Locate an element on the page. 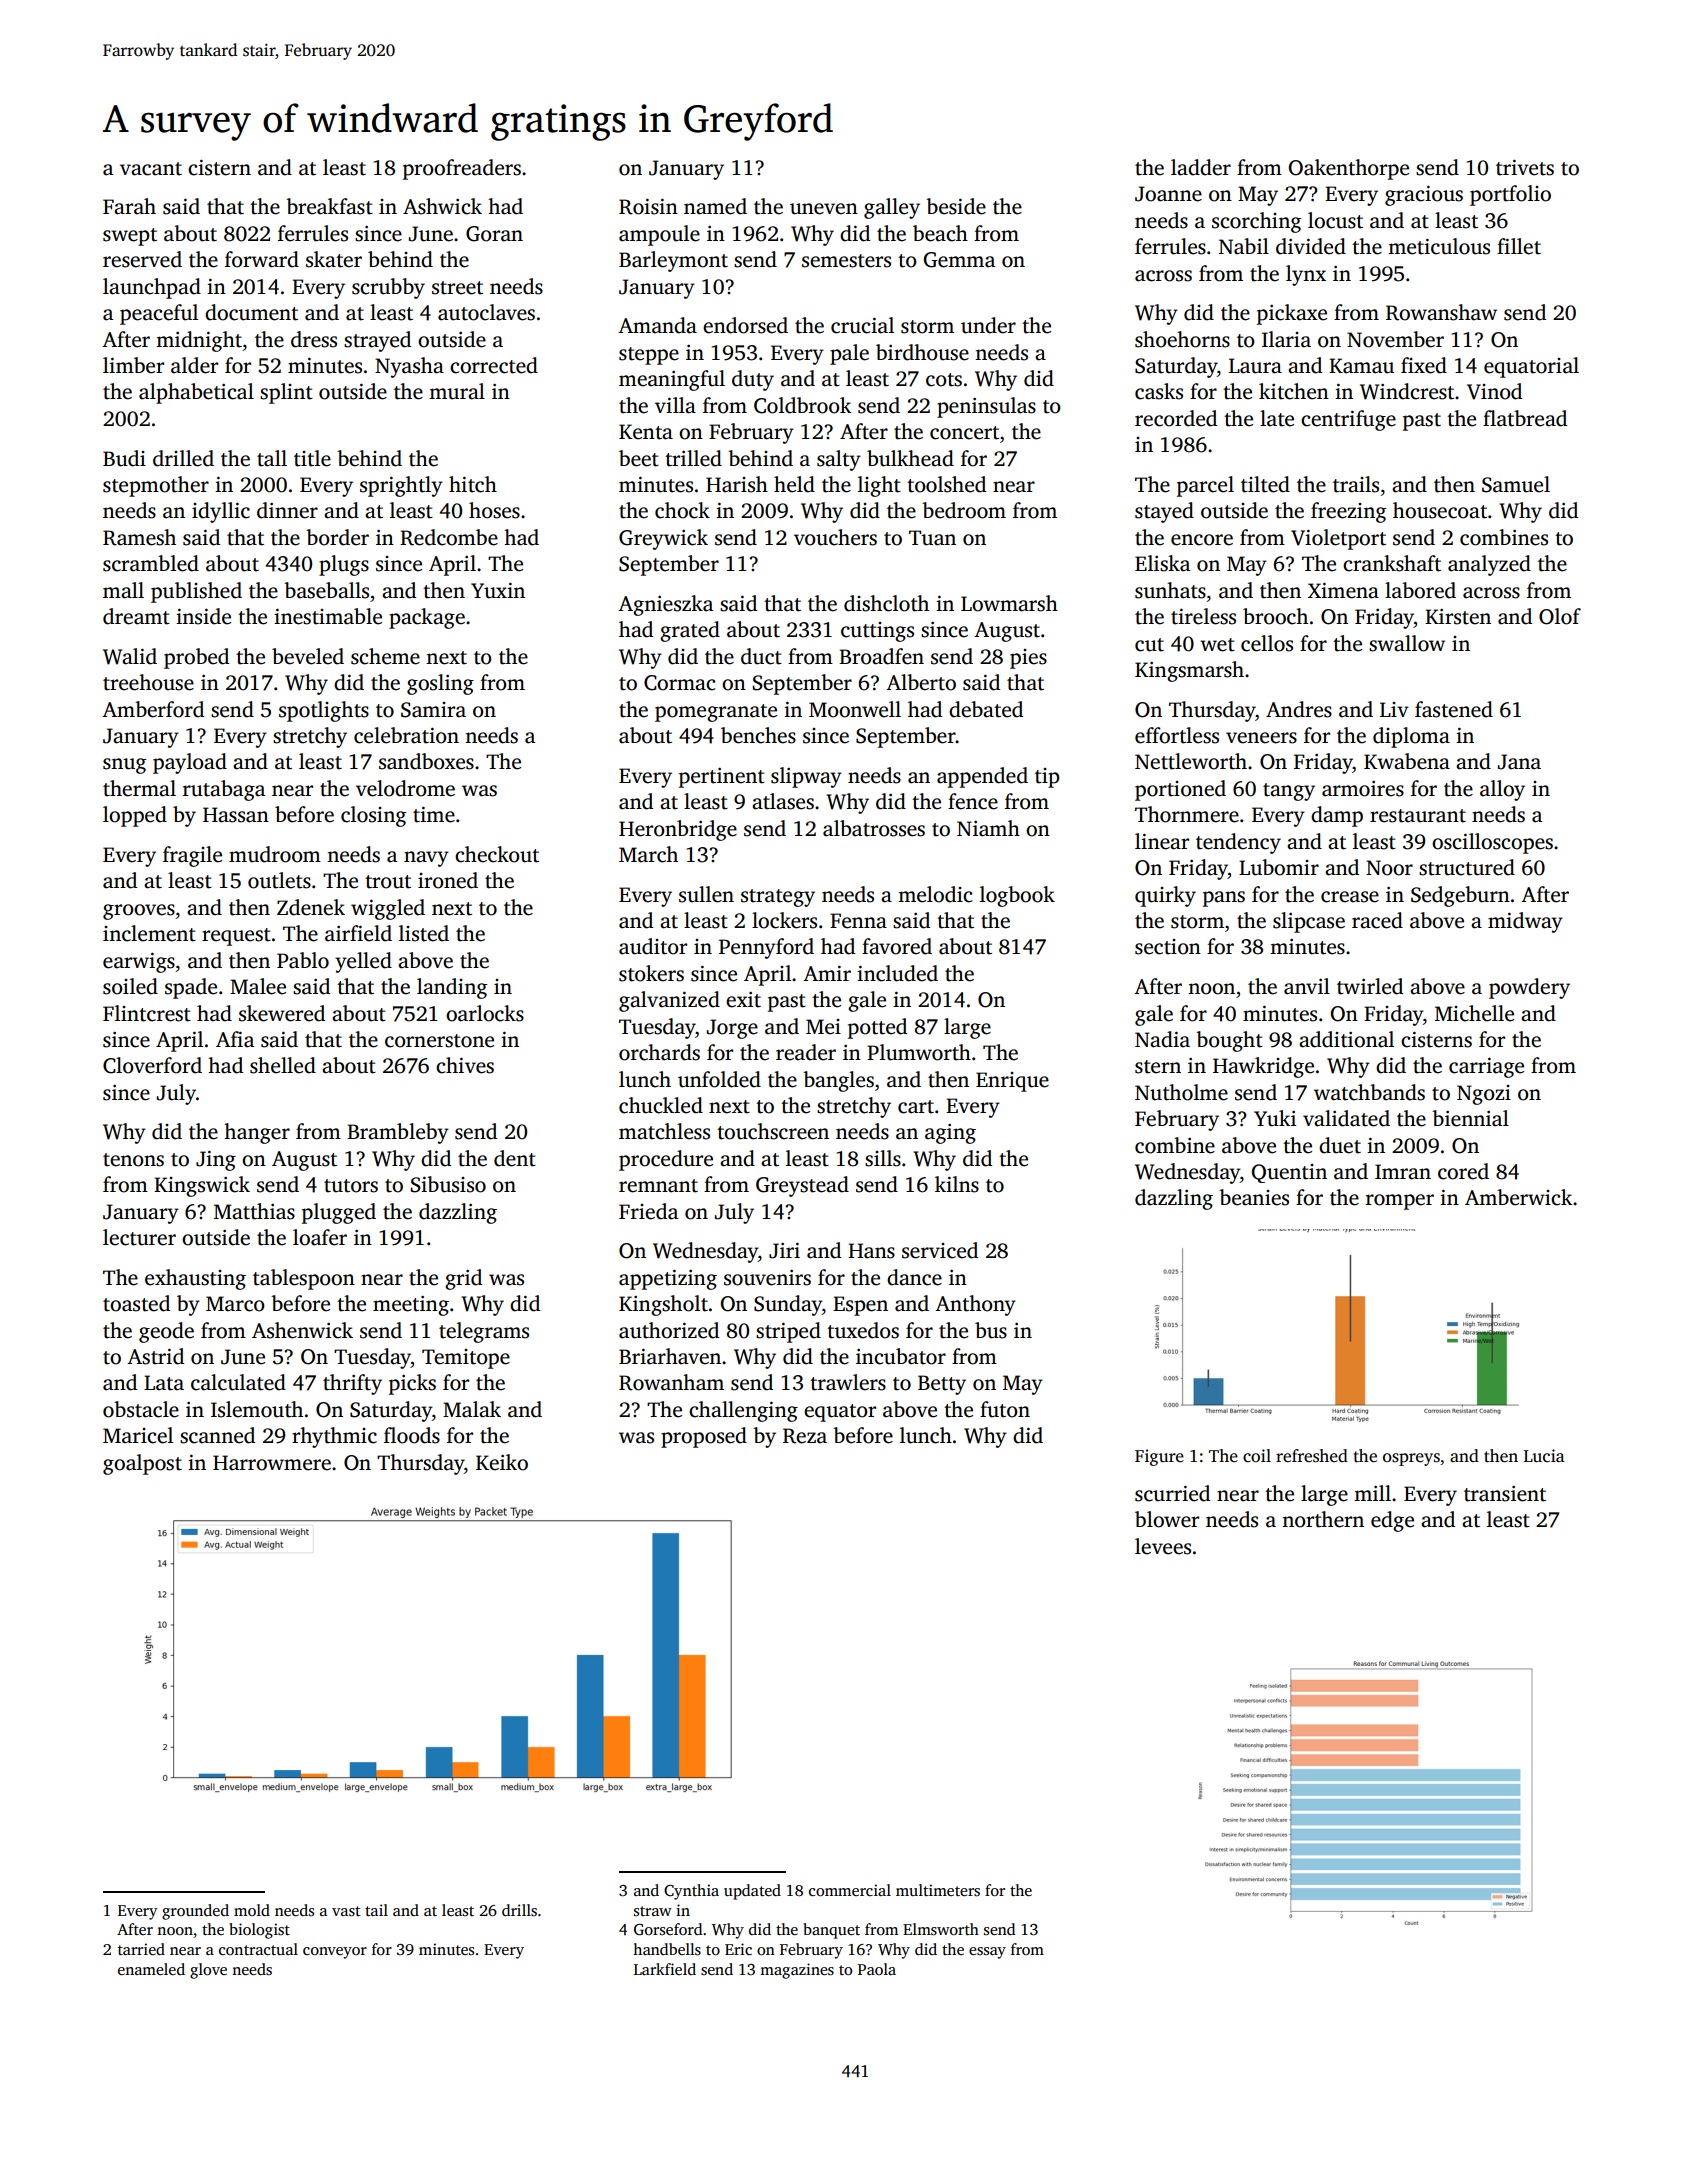 This page has height=2178, width=1683. challenging is located at coordinates (743, 1411).
